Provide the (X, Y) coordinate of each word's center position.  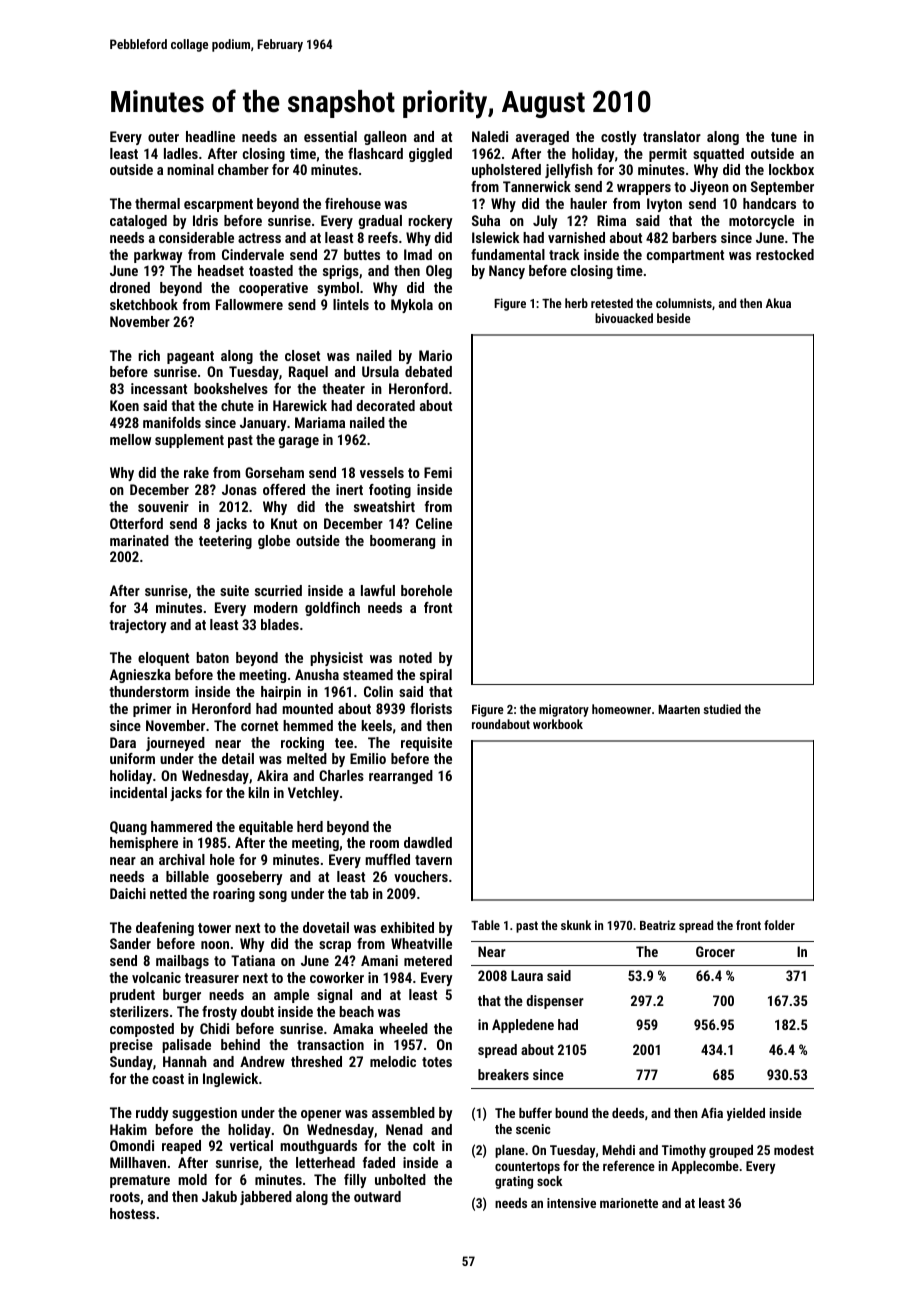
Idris (205, 220)
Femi (438, 472)
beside (674, 318)
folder (779, 925)
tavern (433, 860)
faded (379, 1162)
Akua (778, 303)
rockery (430, 222)
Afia (712, 1112)
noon (215, 945)
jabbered (266, 1198)
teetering (225, 542)
